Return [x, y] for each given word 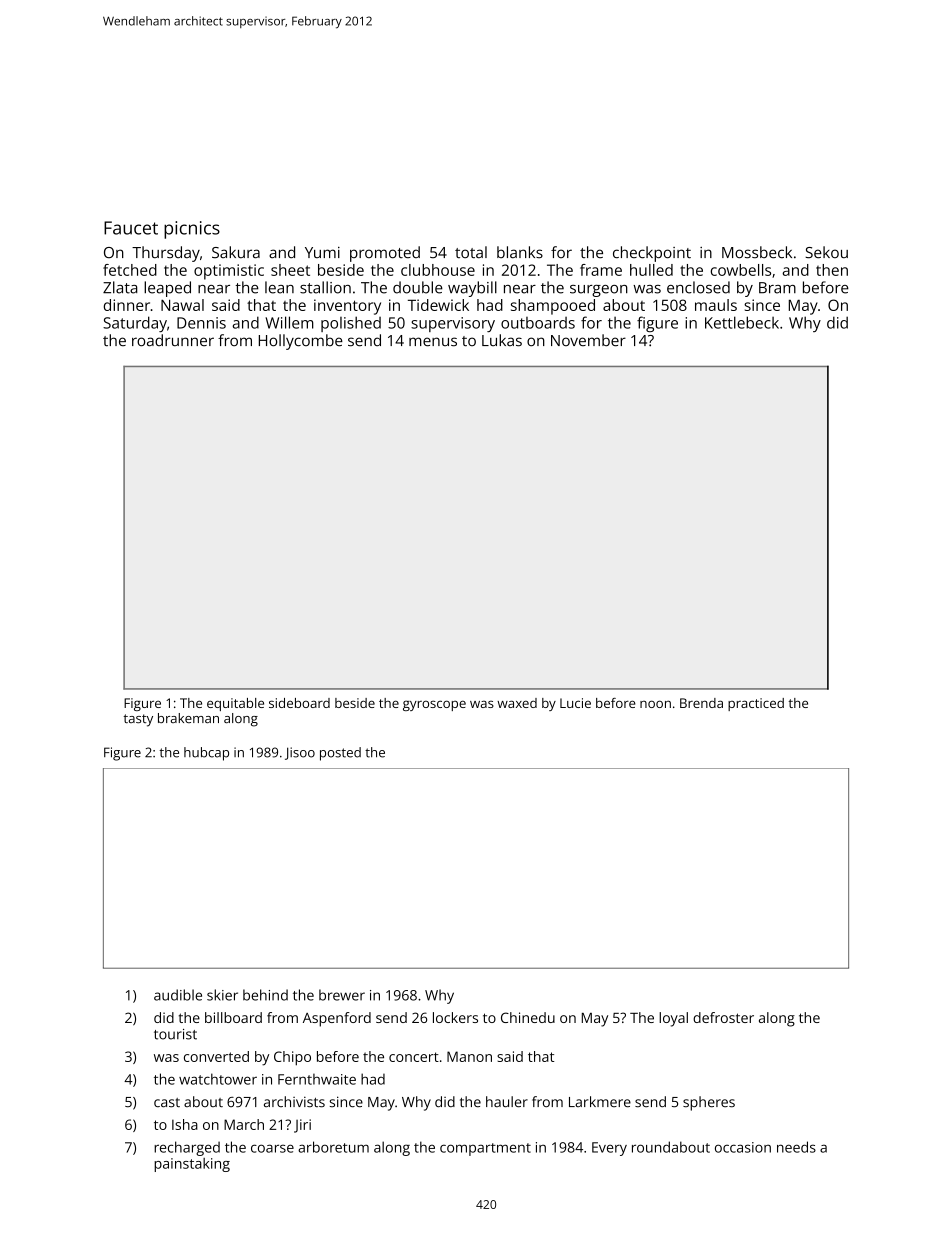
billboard [233, 1017]
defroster [723, 1017]
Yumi [322, 252]
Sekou [826, 252]
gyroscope [434, 705]
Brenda [701, 703]
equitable [235, 704]
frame [601, 270]
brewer [342, 995]
